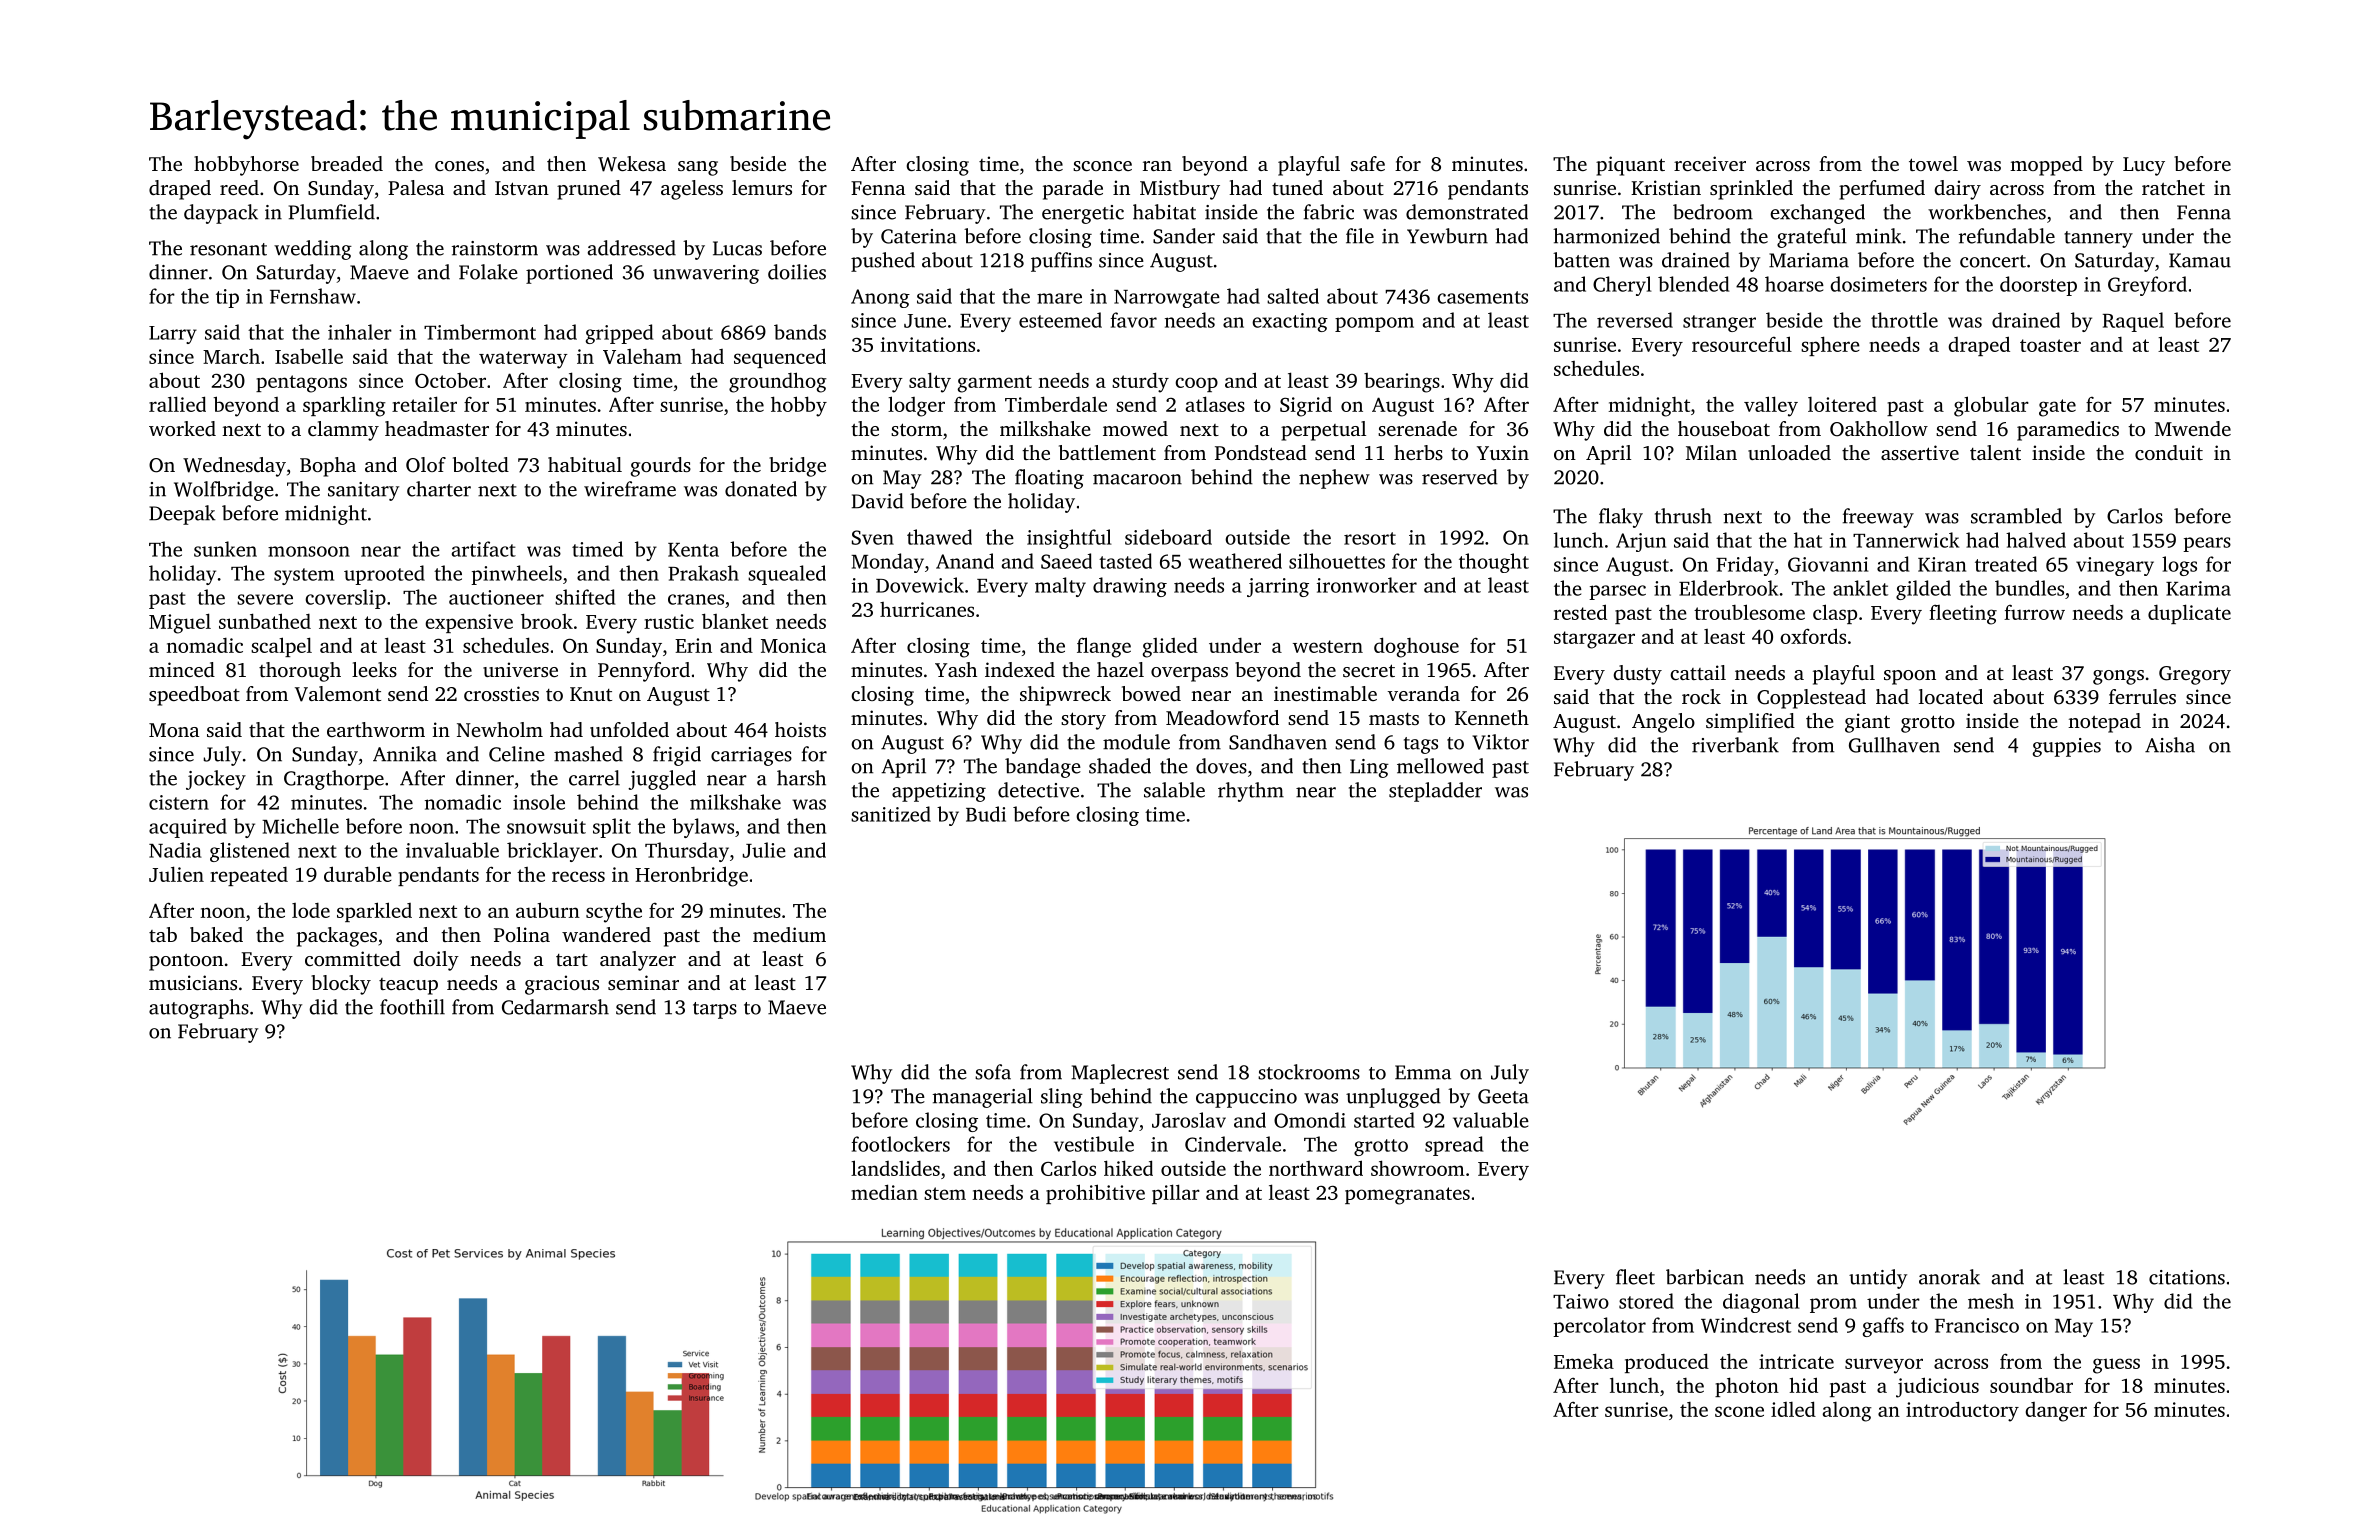 The image size is (2380, 1540). I want to click on ferrules, so click(2142, 696).
